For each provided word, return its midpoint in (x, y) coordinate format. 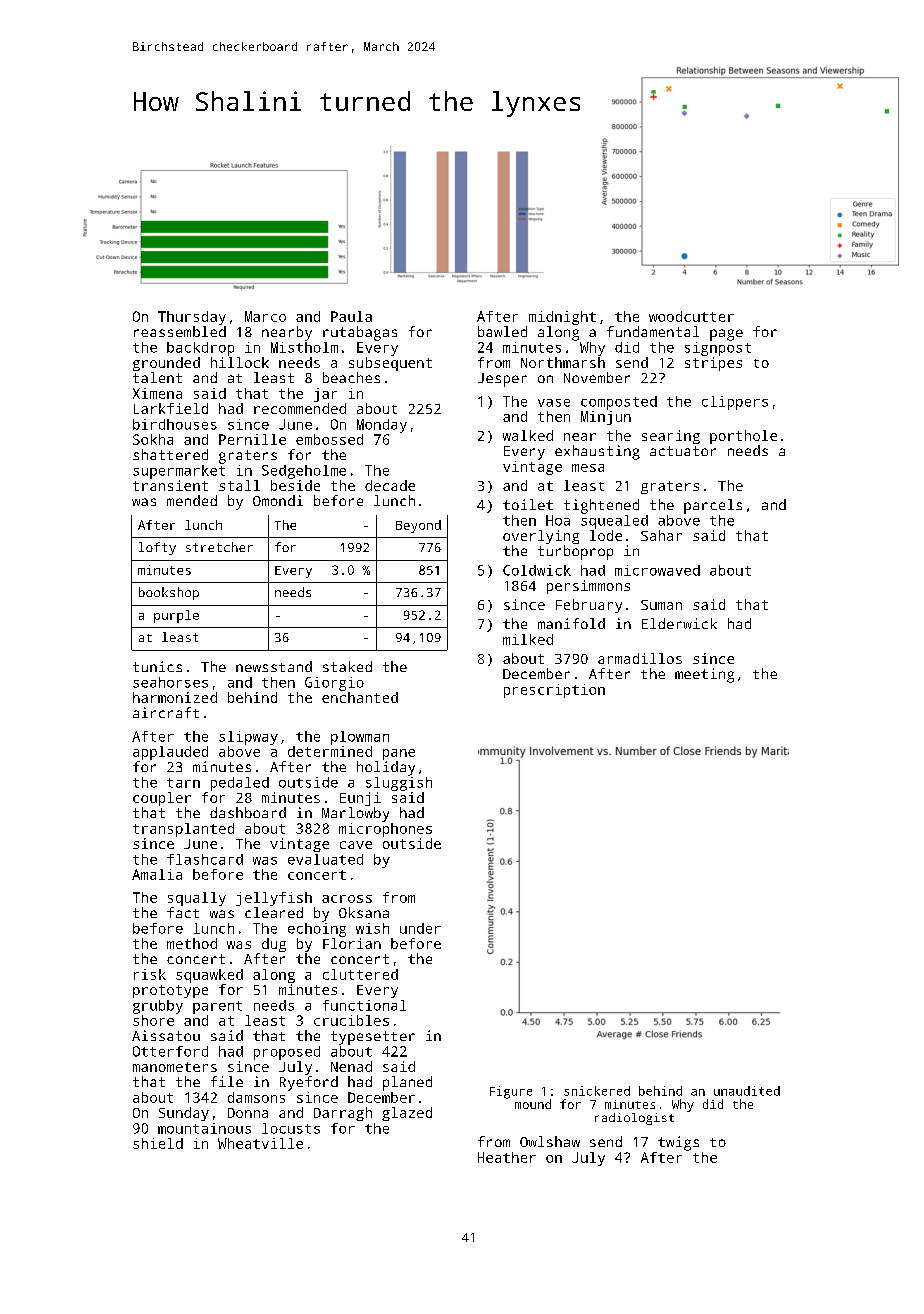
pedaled (240, 784)
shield (158, 1143)
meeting (704, 675)
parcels (713, 506)
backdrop (200, 349)
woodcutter (691, 316)
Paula (351, 316)
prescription (554, 691)
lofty (157, 548)
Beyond (418, 526)
